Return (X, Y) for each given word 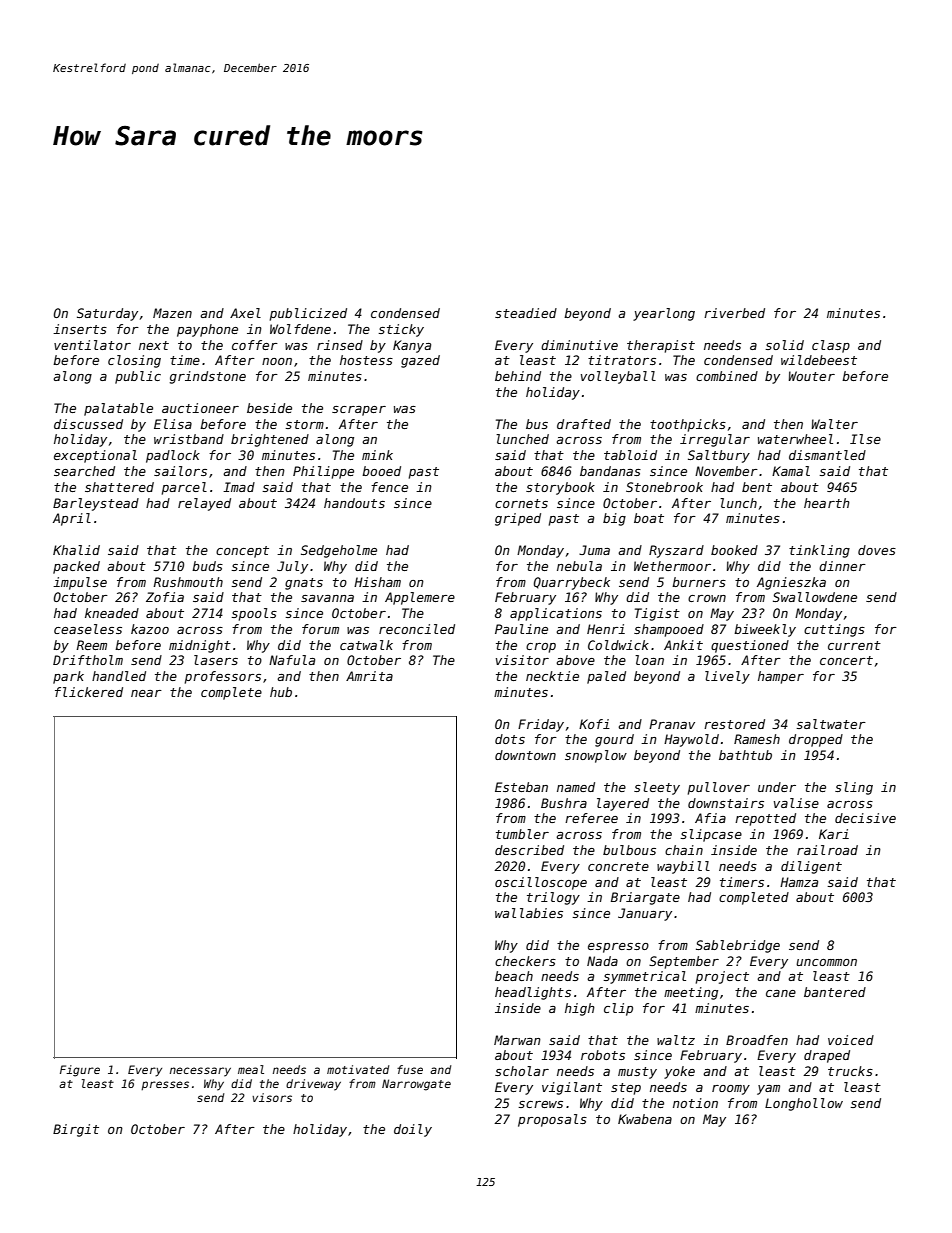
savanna (327, 598)
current (854, 645)
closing (134, 361)
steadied (526, 313)
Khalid (76, 550)
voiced (851, 1040)
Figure (80, 1071)
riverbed (734, 313)
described (529, 850)
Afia (710, 818)
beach (514, 976)
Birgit (76, 1130)
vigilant (572, 1088)
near (146, 693)
